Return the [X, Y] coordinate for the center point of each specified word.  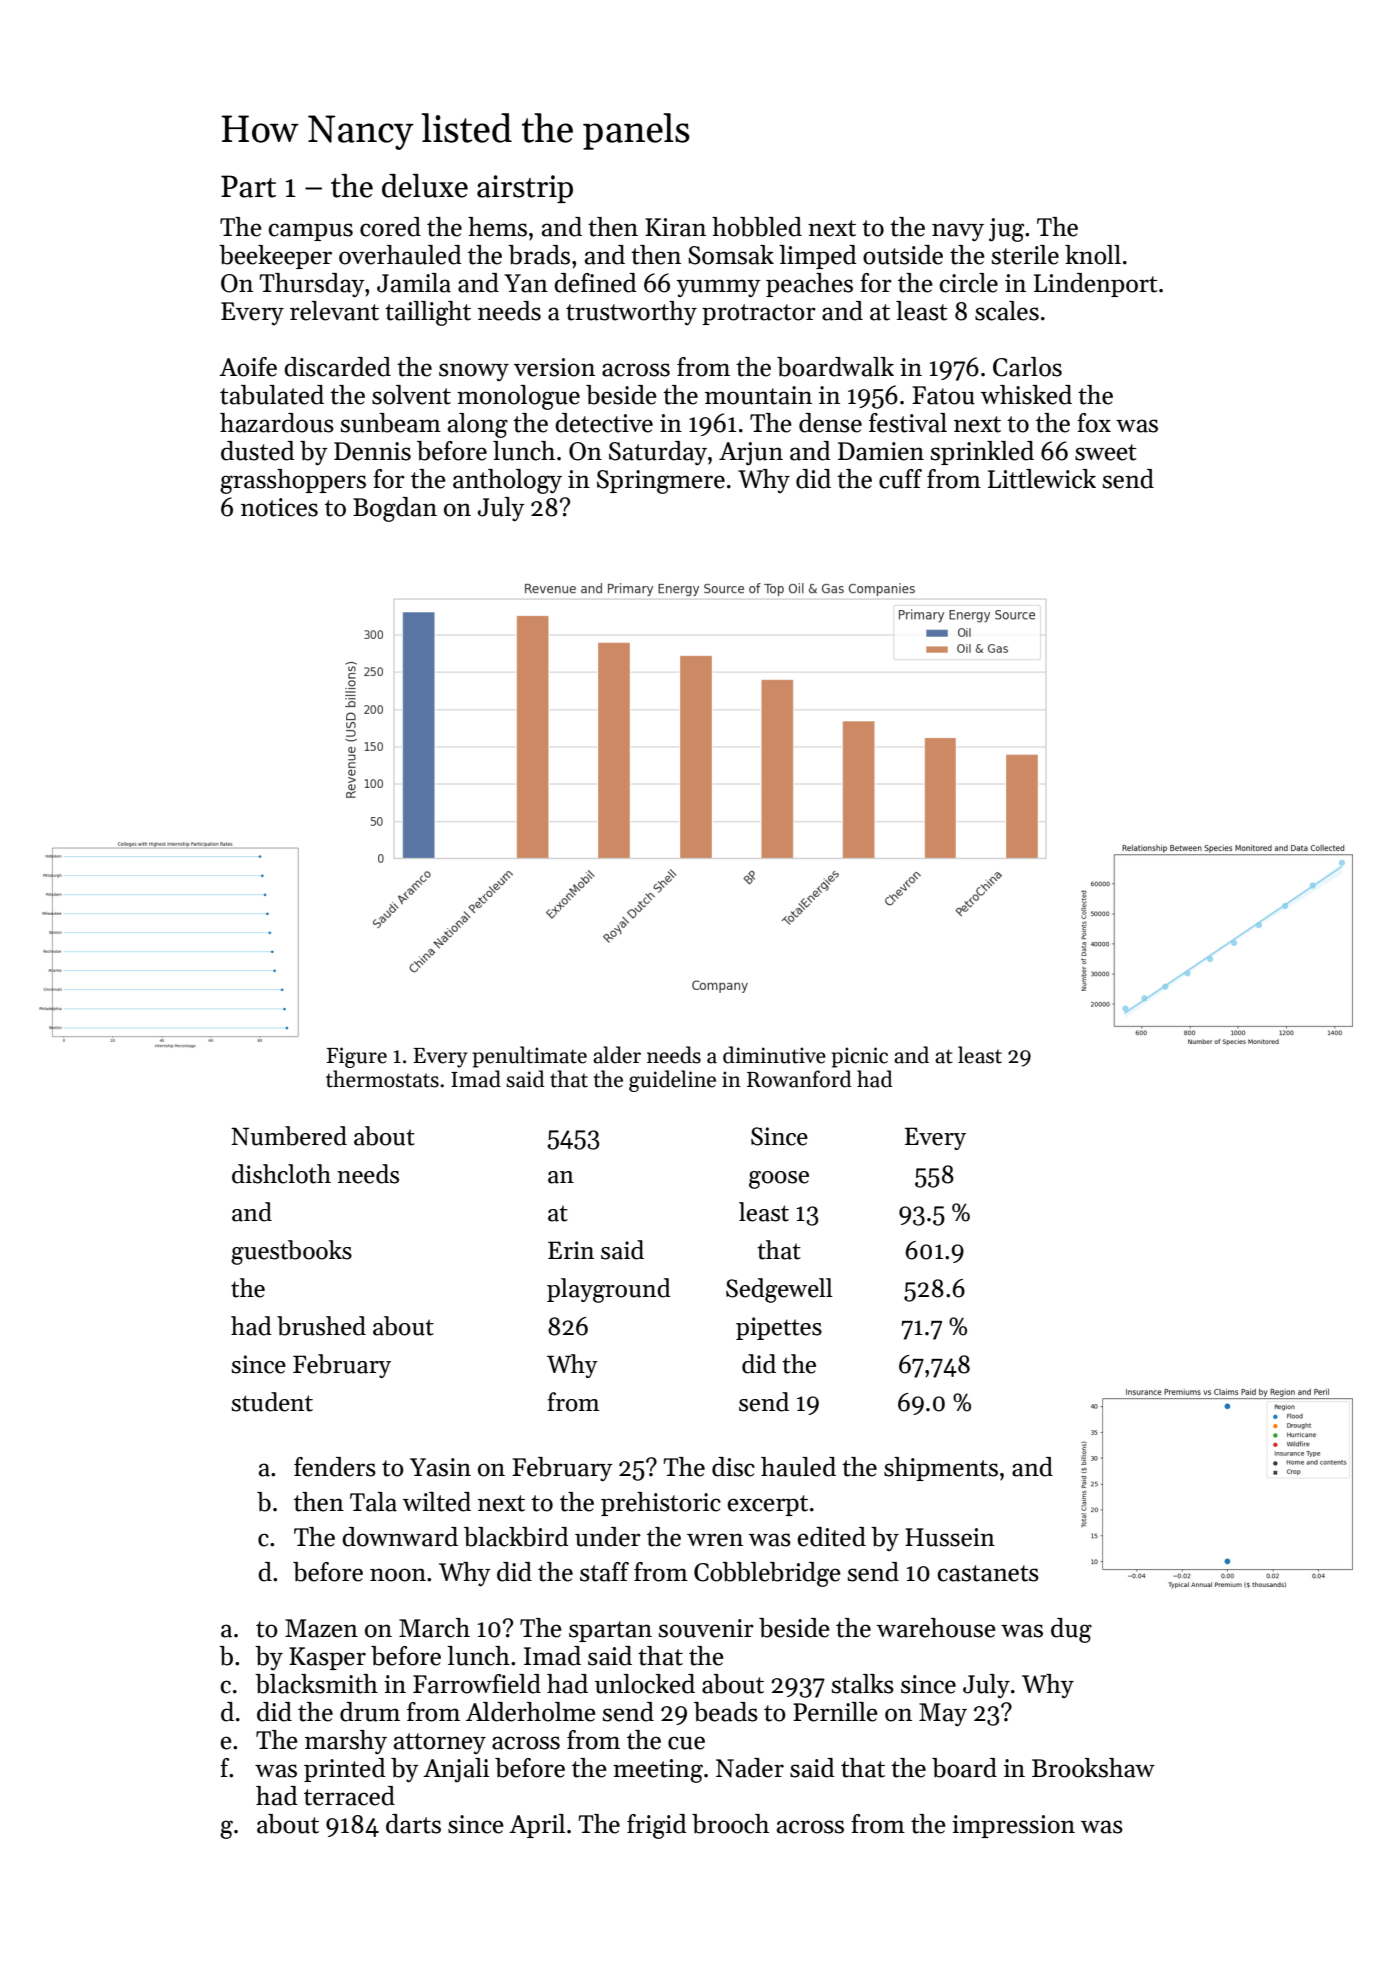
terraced [349, 1796]
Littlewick [1042, 479]
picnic [859, 1057]
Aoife [248, 367]
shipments [941, 1469]
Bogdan [395, 509]
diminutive [774, 1055]
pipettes [779, 1328]
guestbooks [291, 1252]
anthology [507, 481]
